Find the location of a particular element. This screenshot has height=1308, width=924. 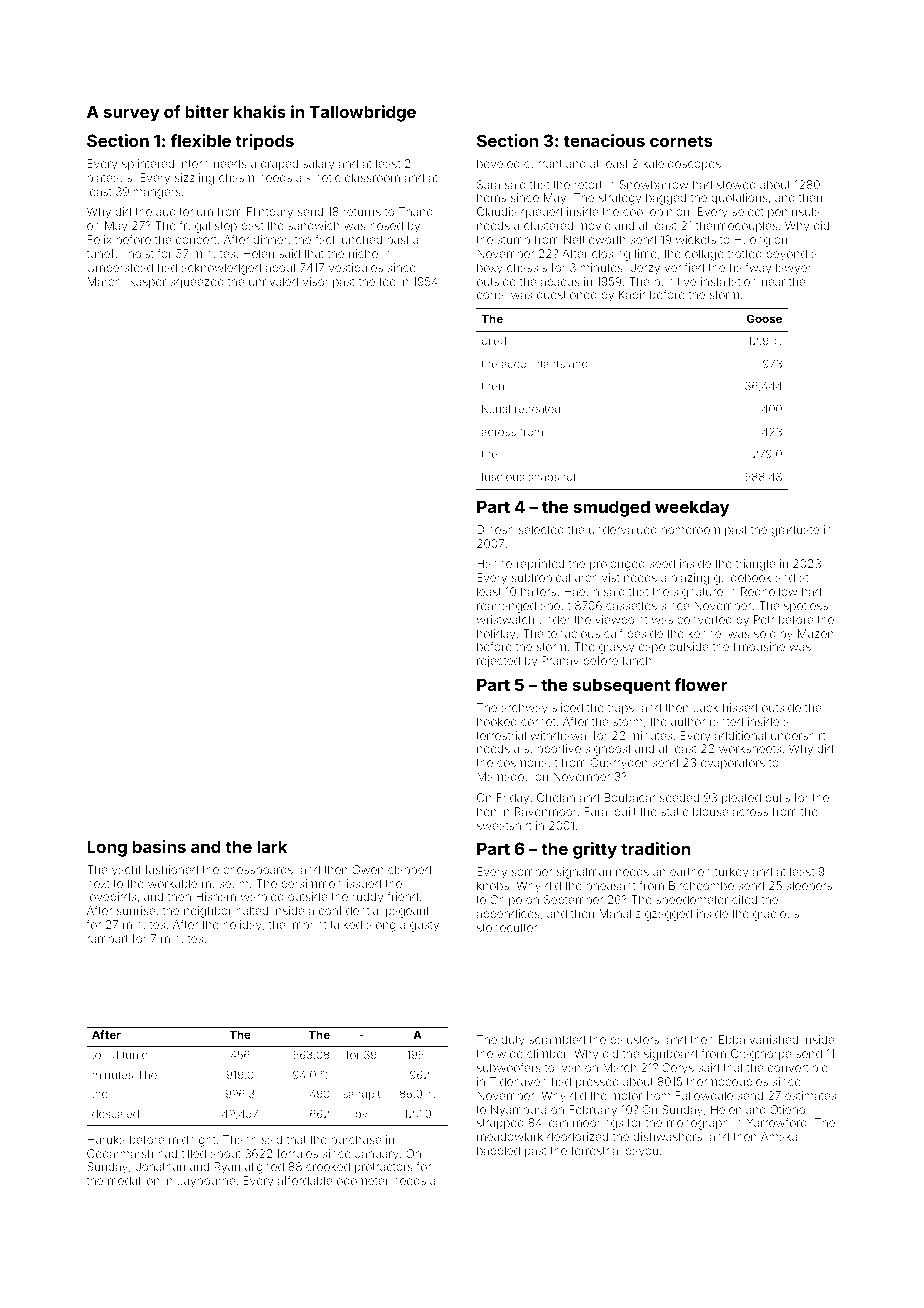

Kunal is located at coordinates (496, 408).
